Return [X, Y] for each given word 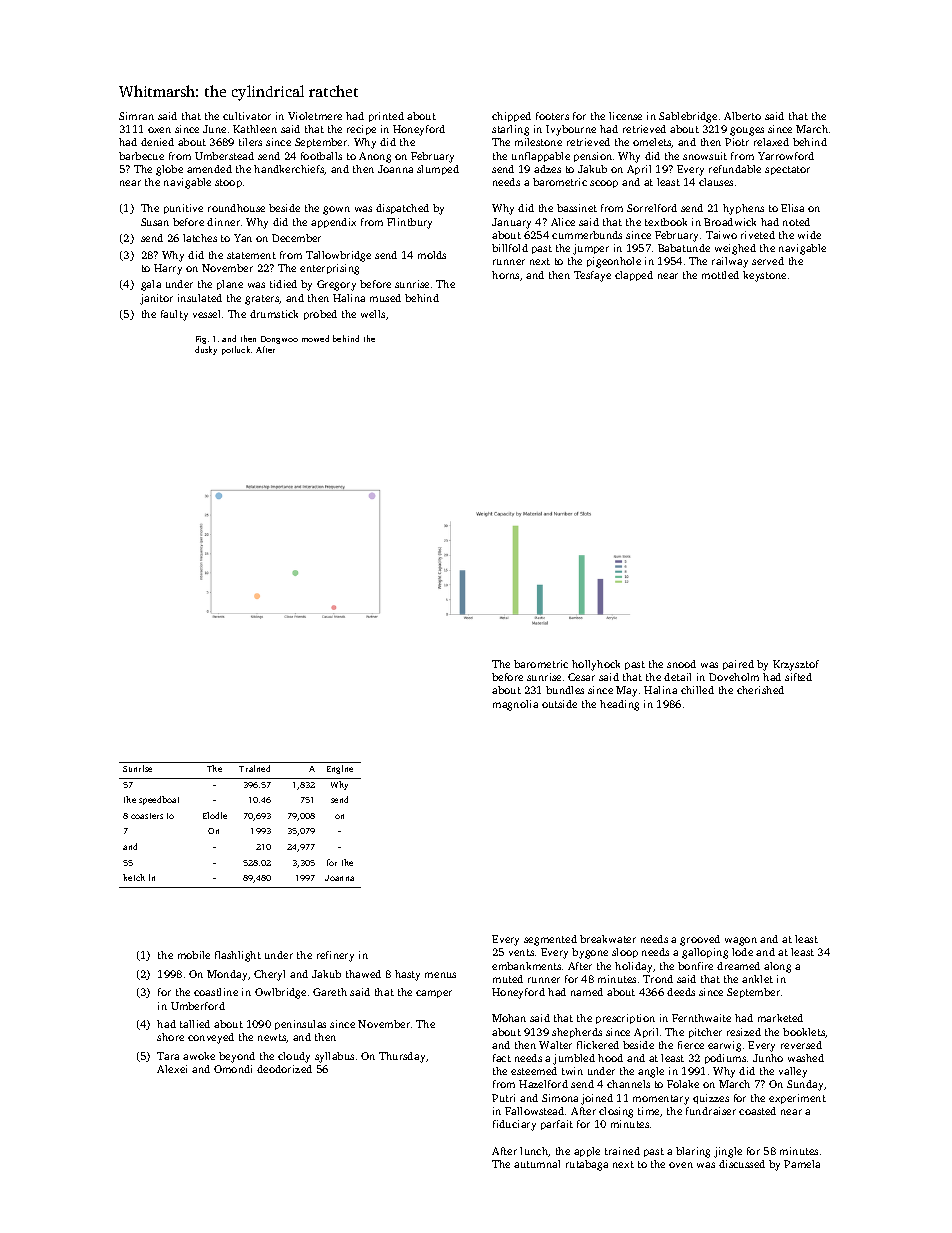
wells [373, 314]
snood [681, 664]
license [625, 116]
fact [502, 1058]
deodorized [284, 1069]
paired [738, 665]
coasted [757, 1111]
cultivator [247, 116]
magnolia [515, 705]
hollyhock [596, 665]
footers [552, 116]
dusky [206, 350]
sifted [798, 677]
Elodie [215, 815]
